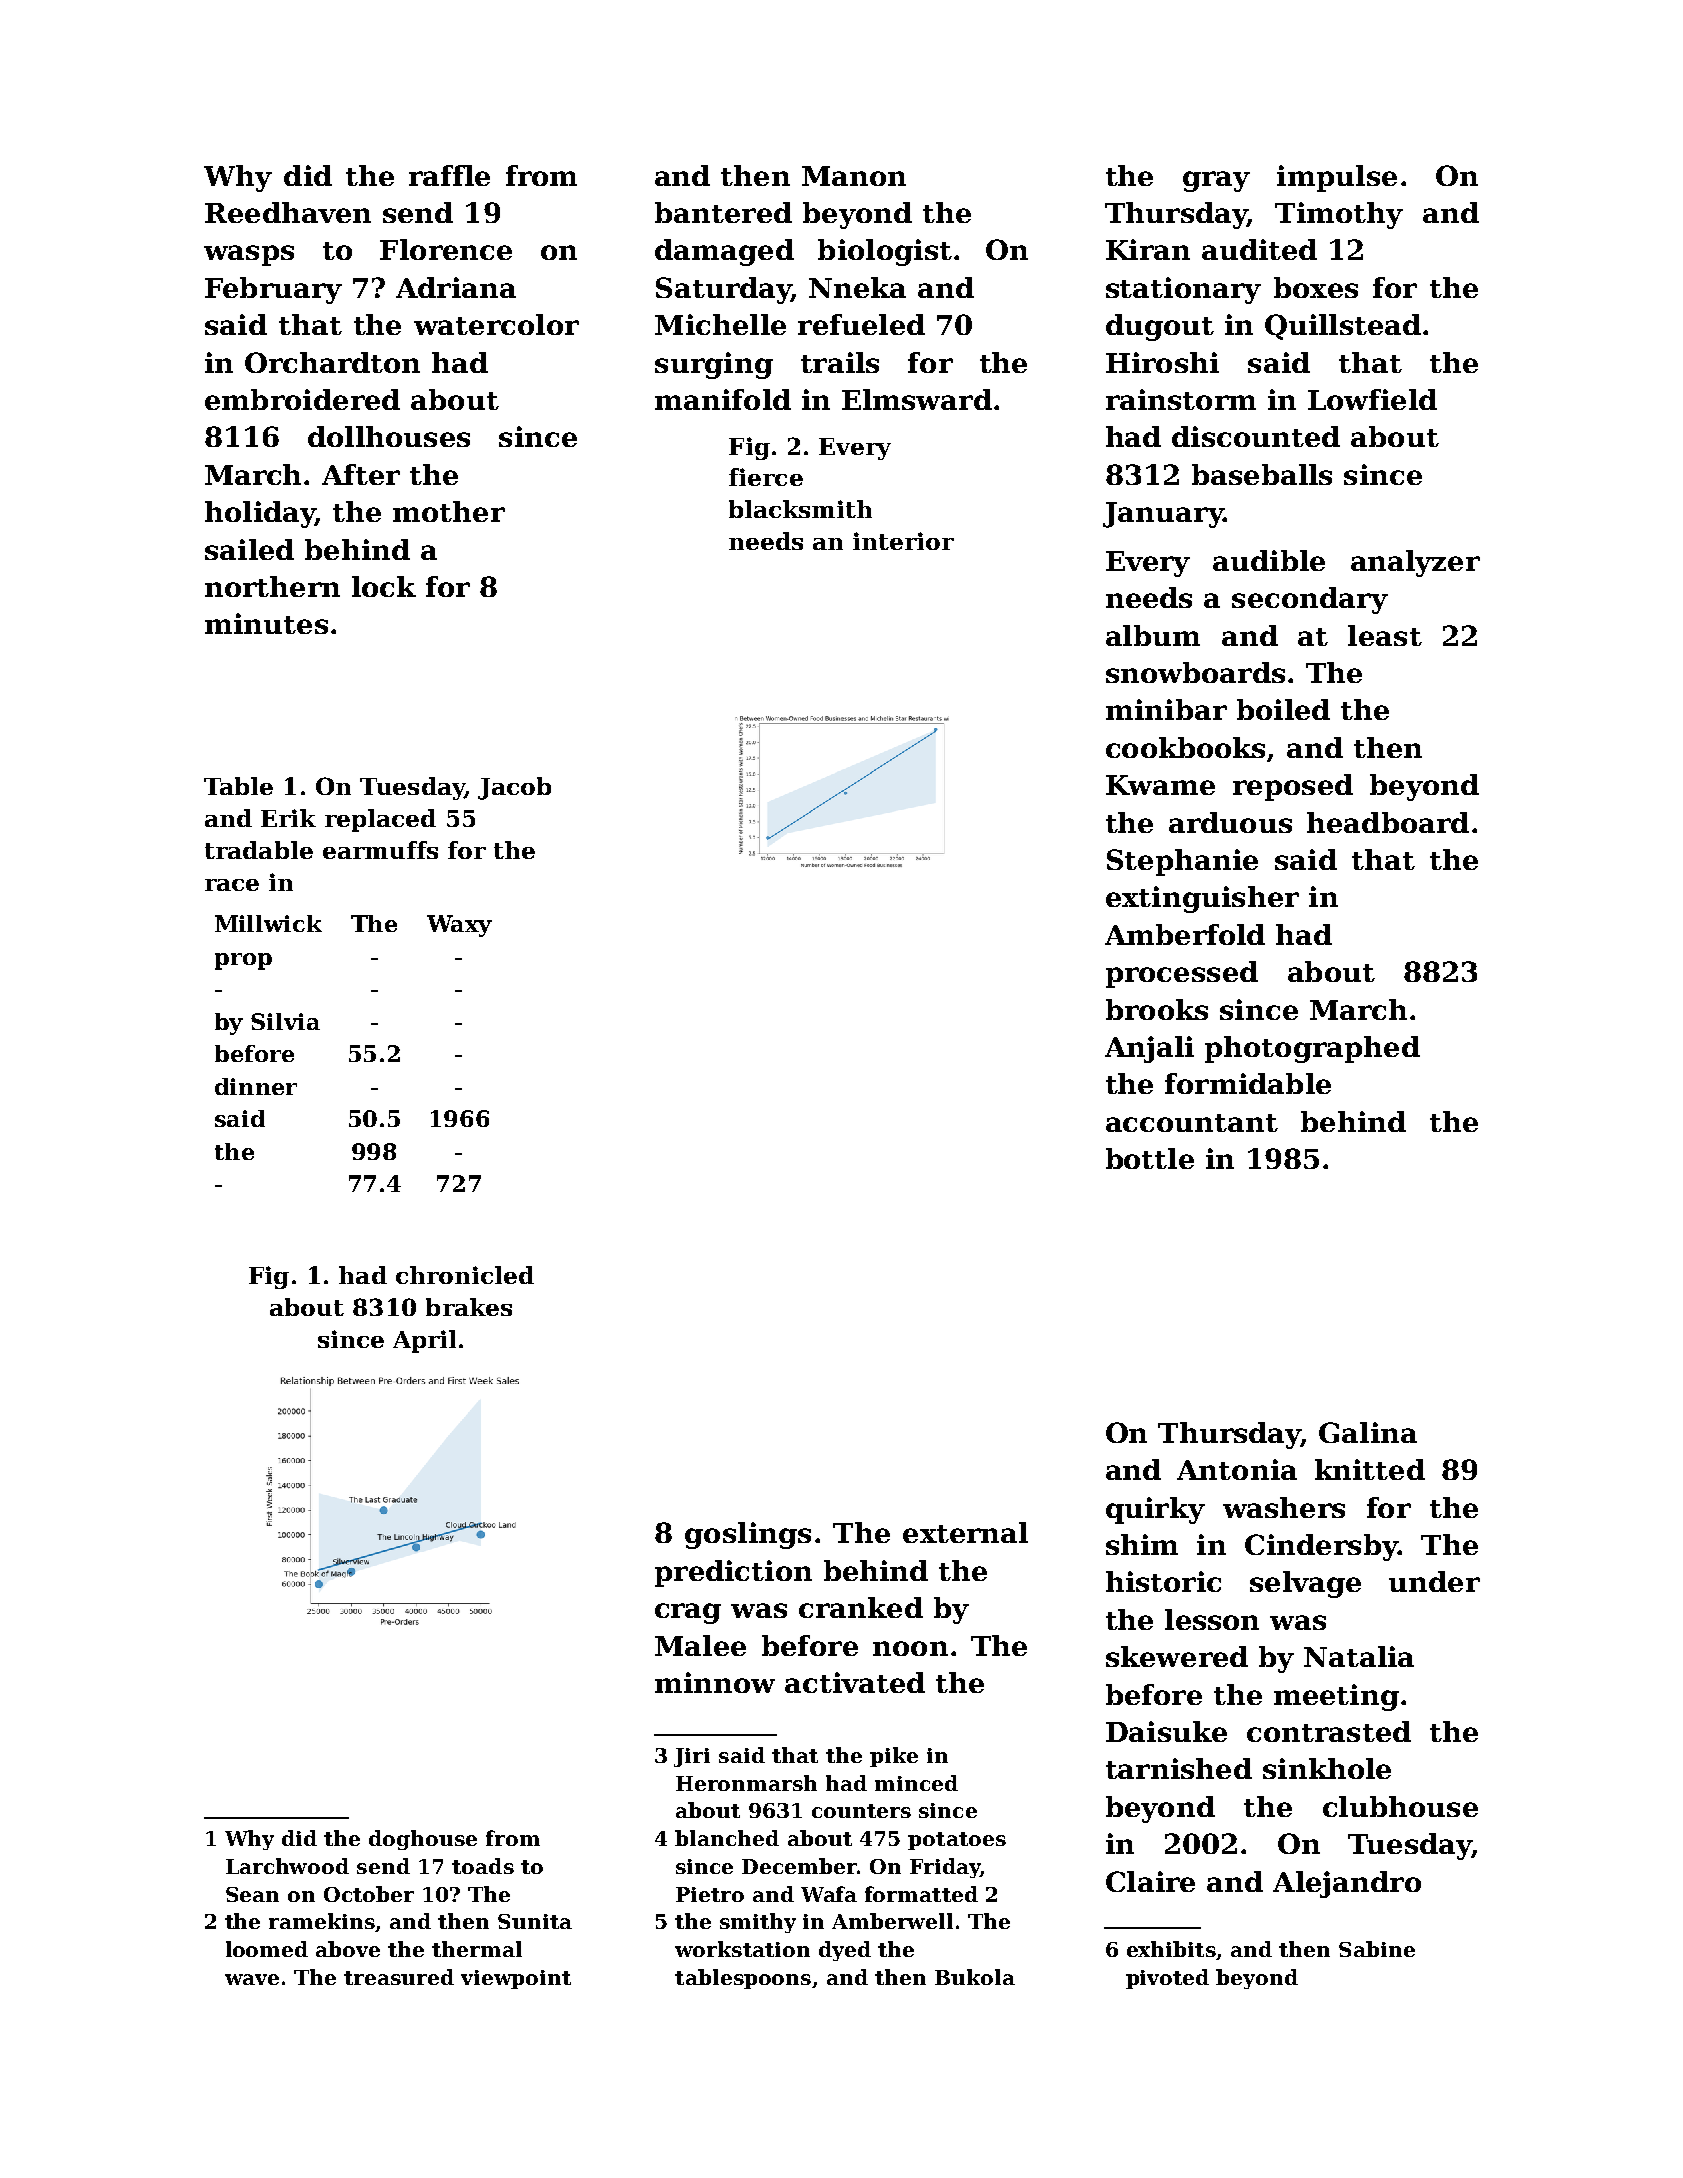  What do you see at coordinates (975, 1977) in the document?
I see `Bukola` at bounding box center [975, 1977].
